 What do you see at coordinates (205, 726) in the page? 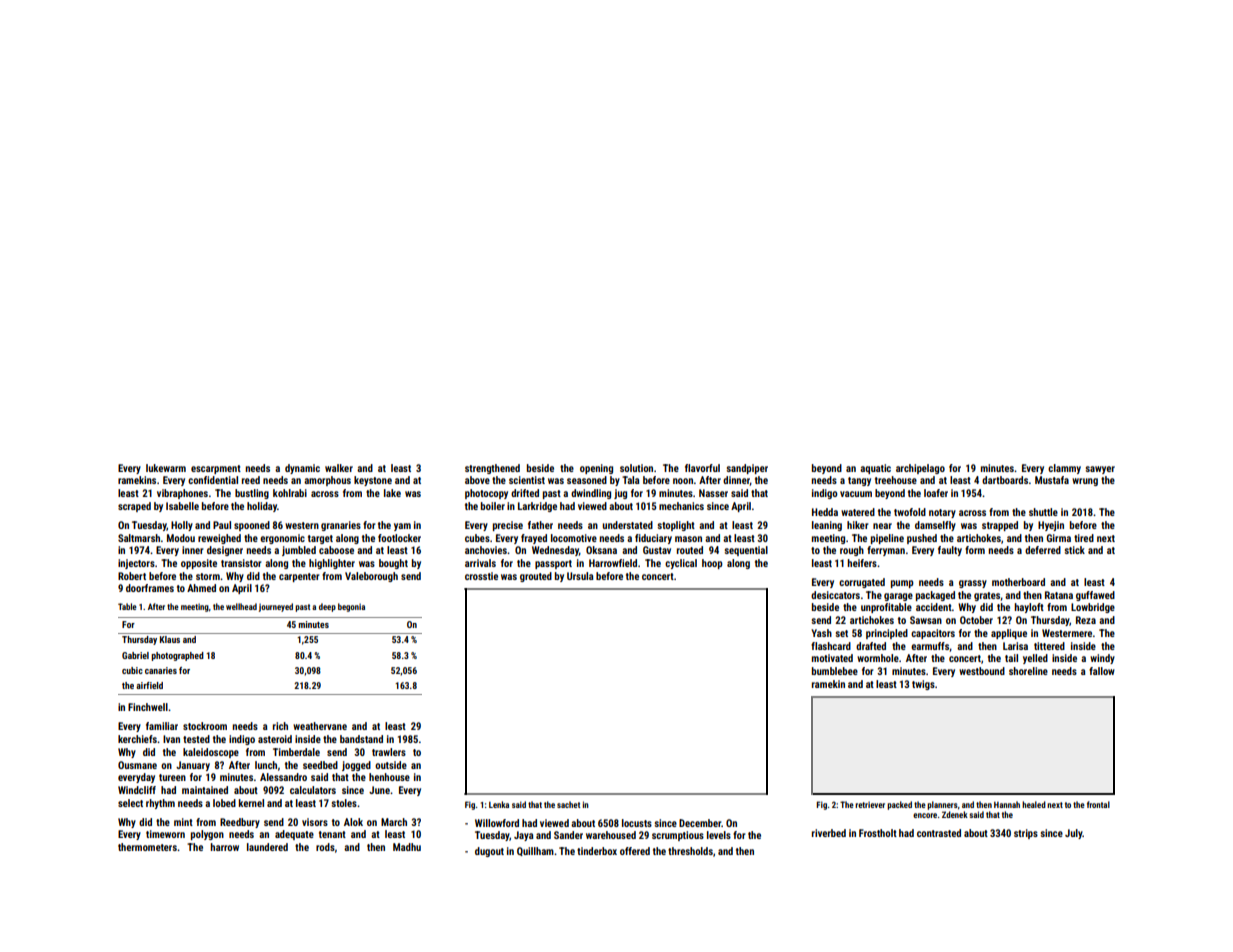
I see `stockroom` at bounding box center [205, 726].
